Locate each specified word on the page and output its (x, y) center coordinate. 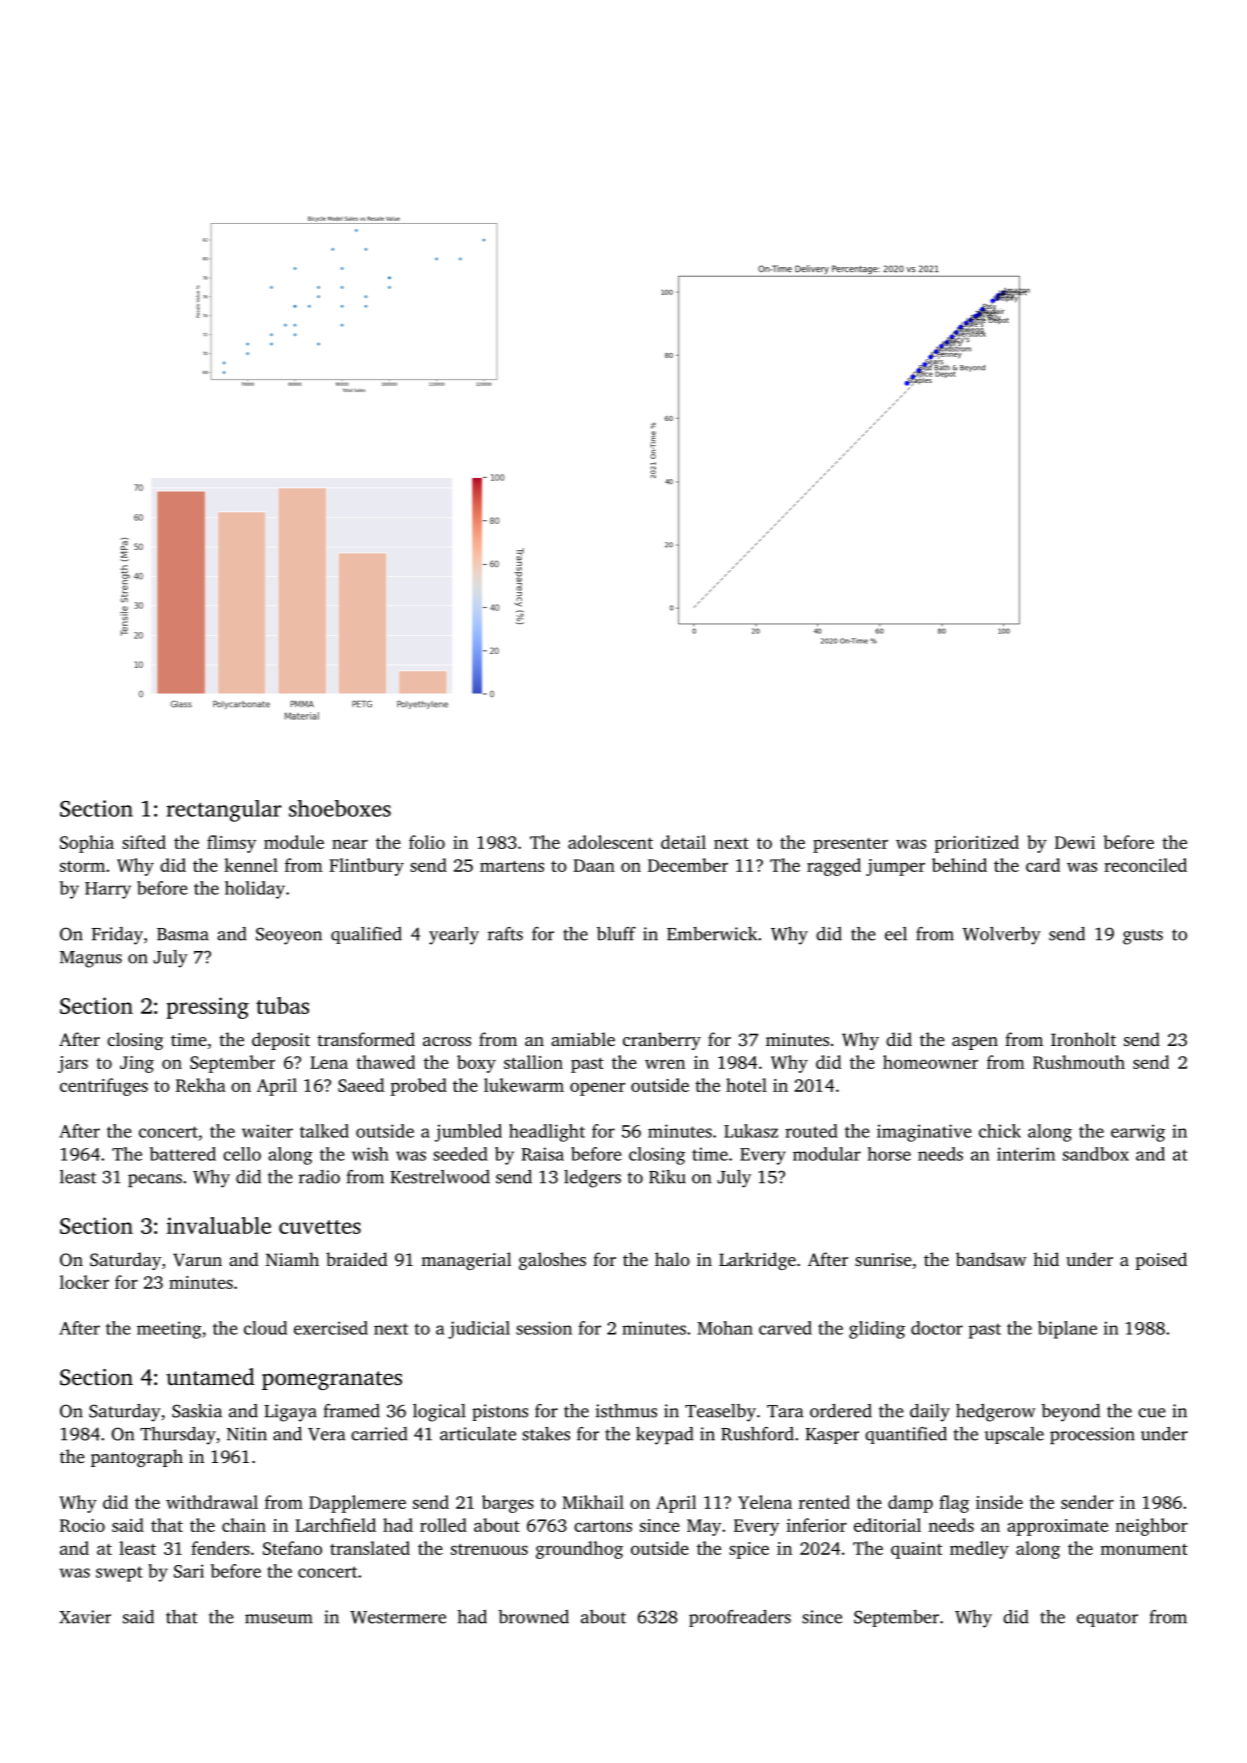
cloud (265, 1328)
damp (910, 1504)
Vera (326, 1434)
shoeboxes (340, 808)
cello (242, 1154)
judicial (479, 1330)
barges (508, 1504)
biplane (1067, 1330)
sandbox (1096, 1154)
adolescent (610, 842)
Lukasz (751, 1131)
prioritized (976, 844)
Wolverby (1001, 936)
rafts (505, 934)
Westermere (398, 1617)
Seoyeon (289, 936)
